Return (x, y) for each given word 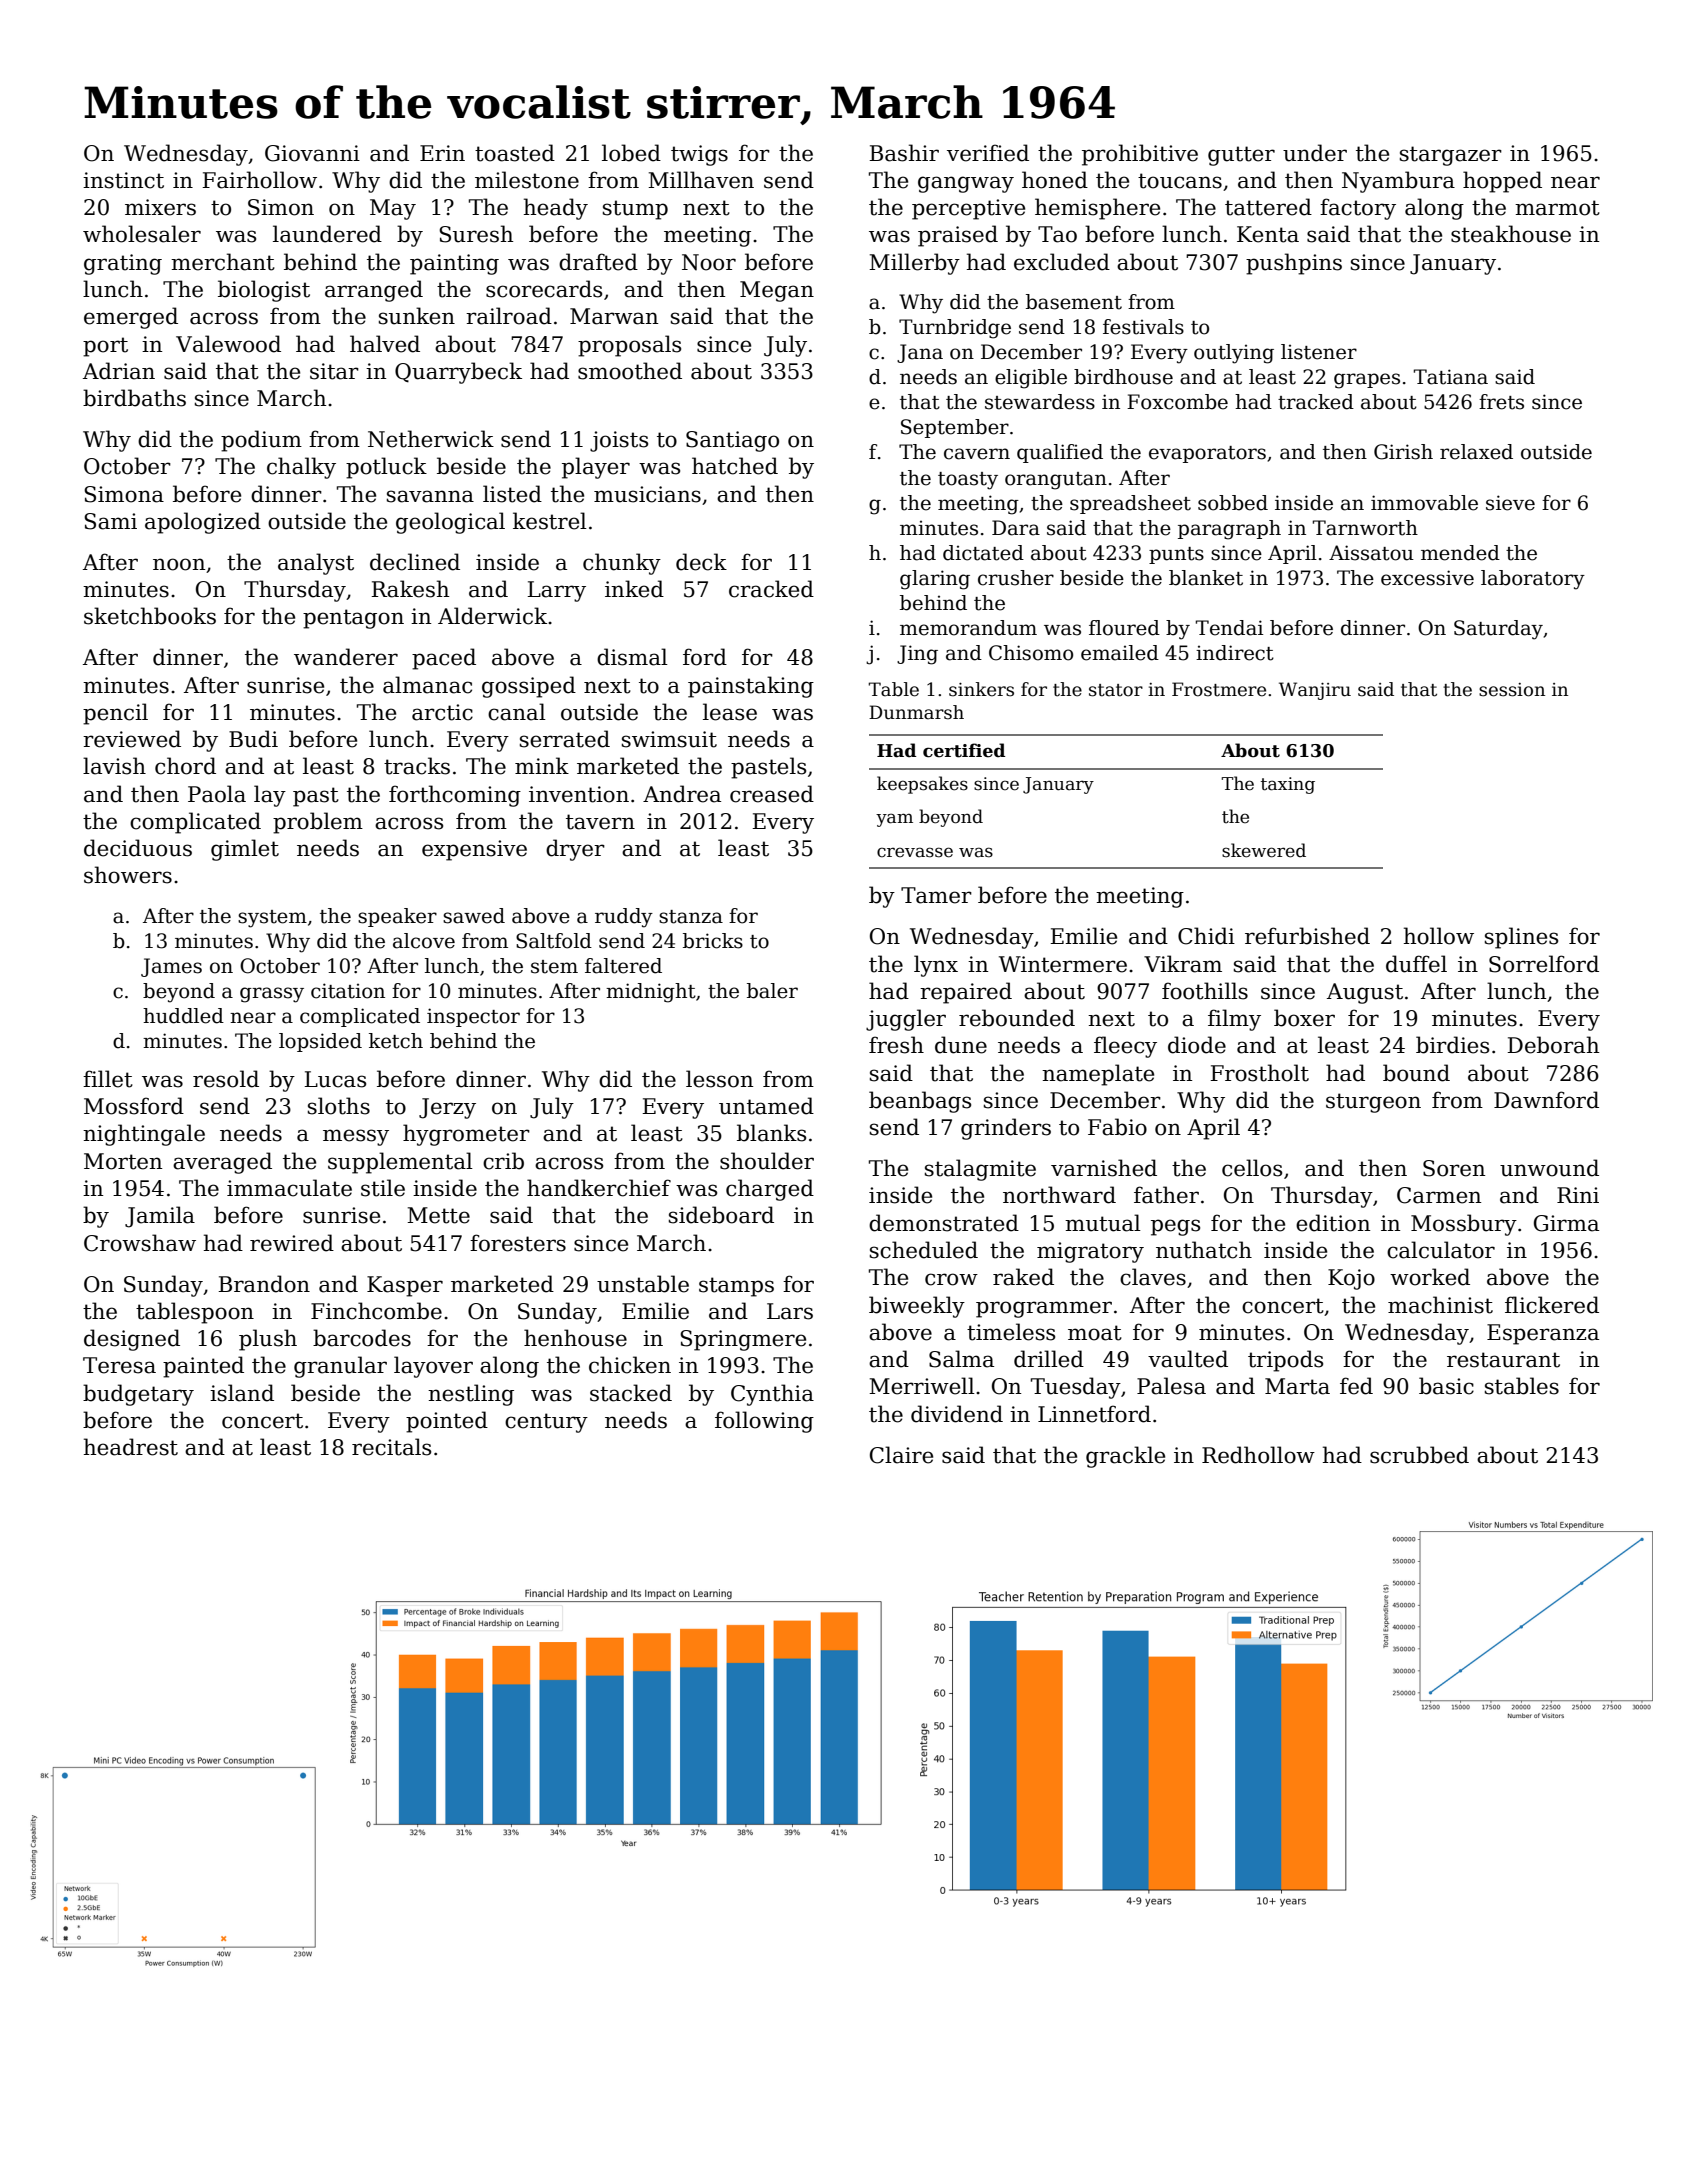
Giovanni (312, 153)
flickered (1552, 1305)
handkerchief (599, 1188)
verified (988, 153)
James (171, 967)
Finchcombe (376, 1311)
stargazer (1451, 156)
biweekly (917, 1307)
